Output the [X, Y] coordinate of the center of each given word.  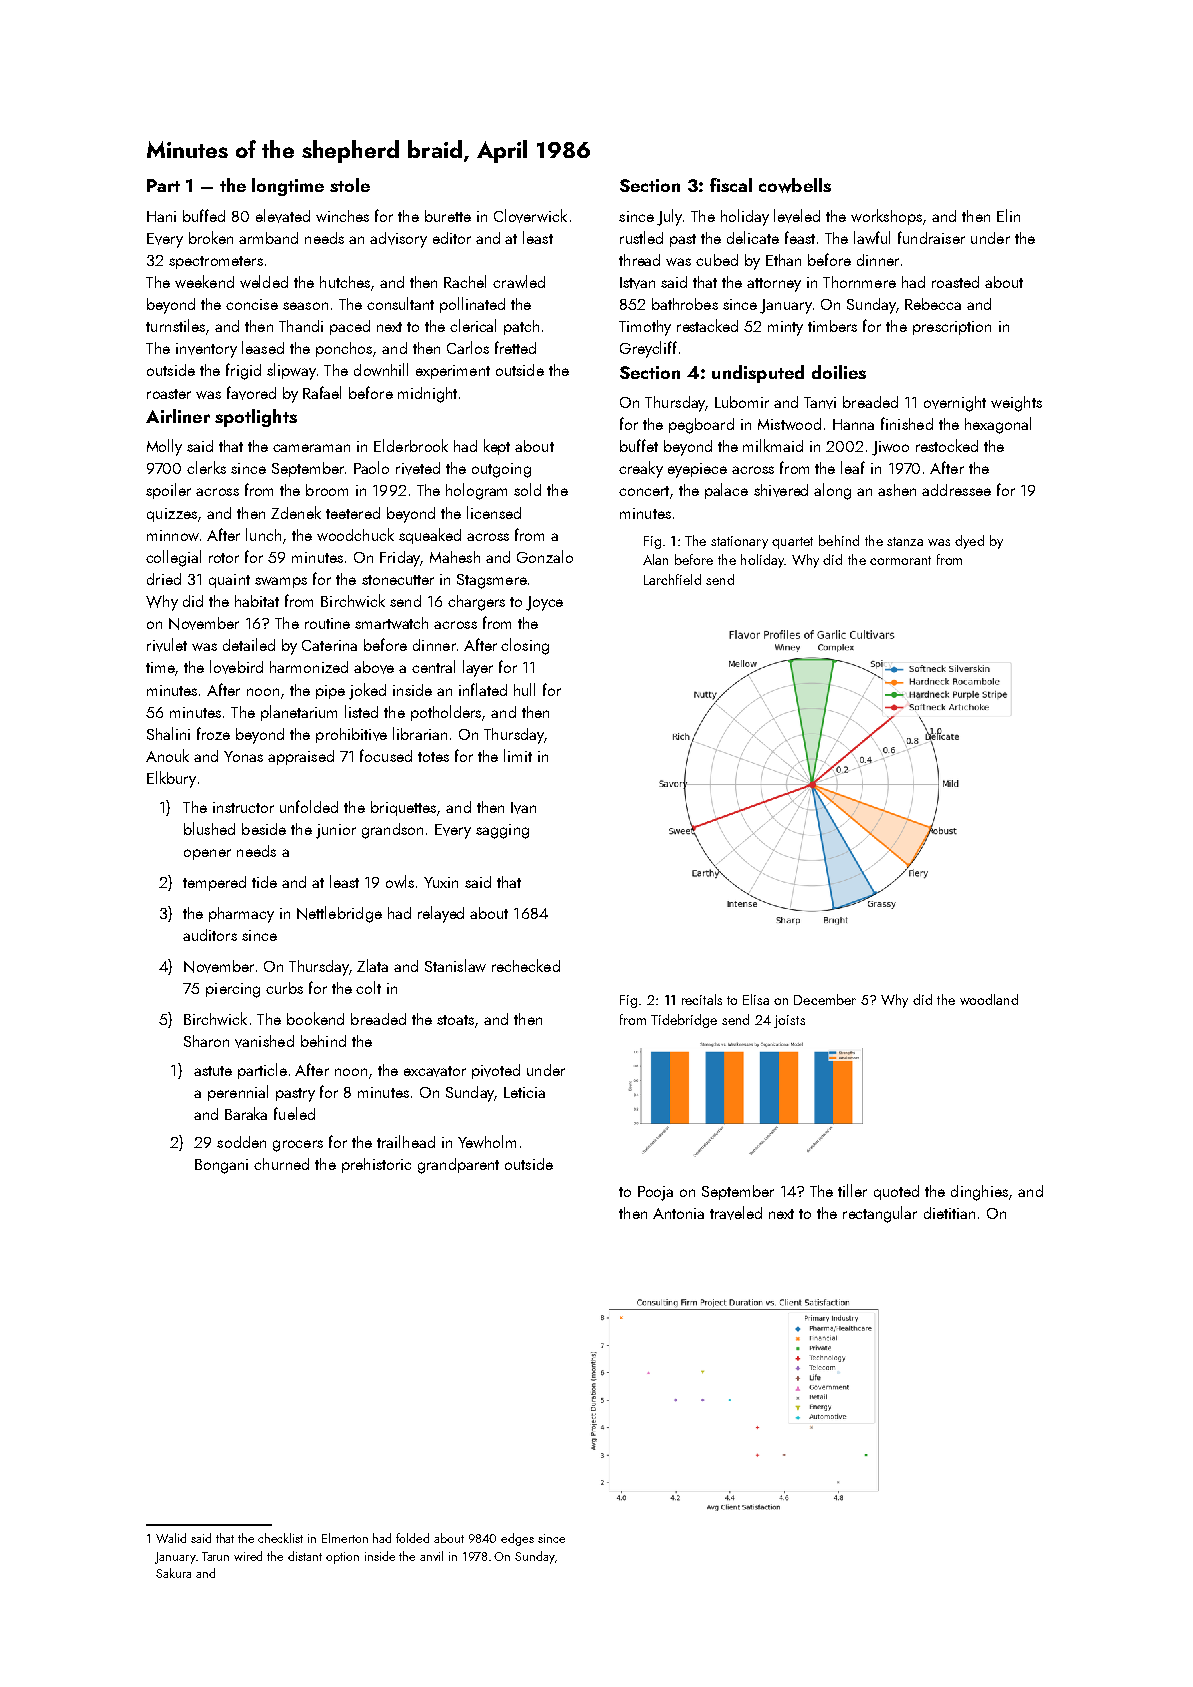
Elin [1008, 215]
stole [350, 185]
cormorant [900, 560]
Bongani [221, 1166]
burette [448, 216]
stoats [455, 1020]
